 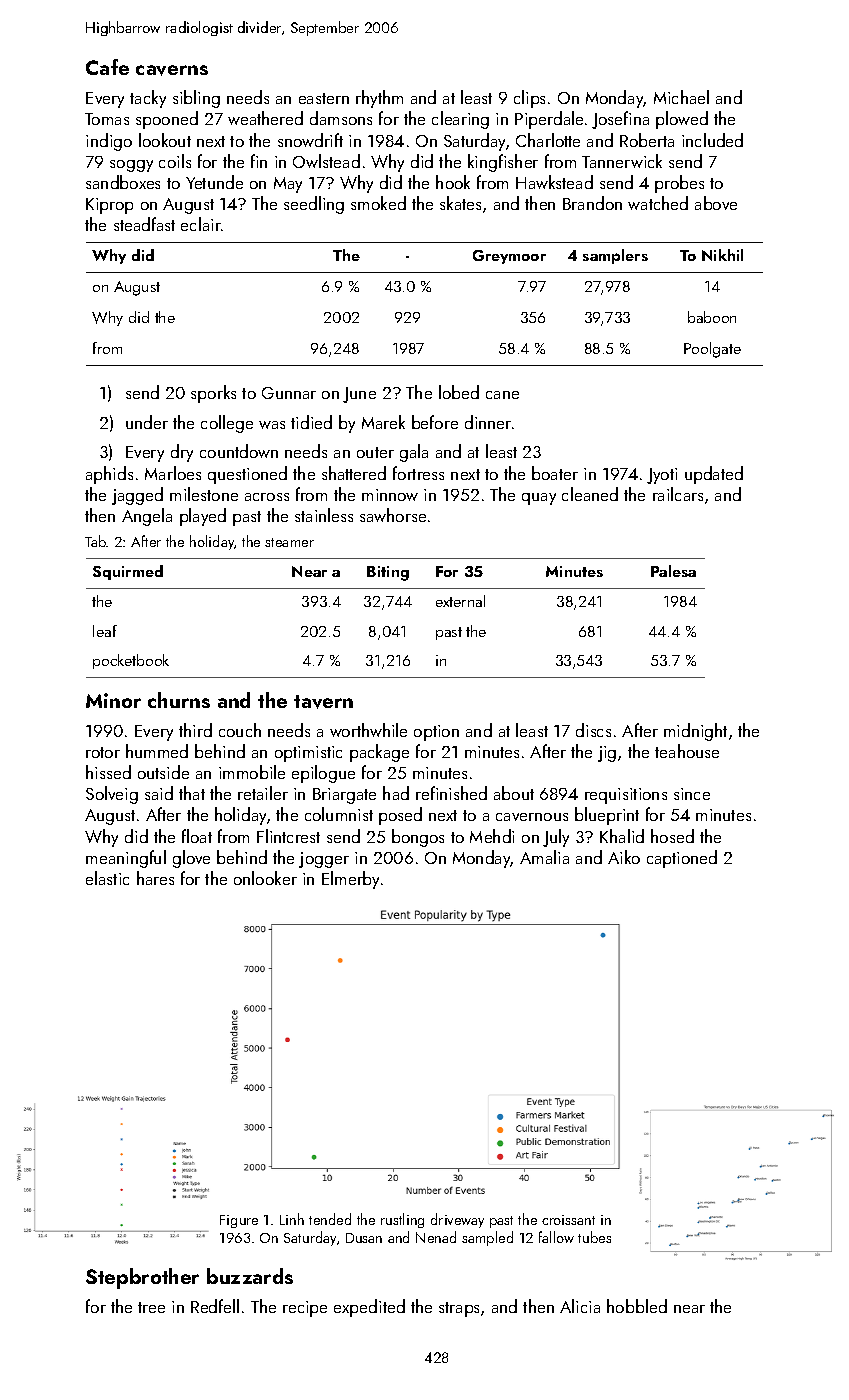 What do you see at coordinates (128, 572) in the screenshot?
I see `Squirmed` at bounding box center [128, 572].
